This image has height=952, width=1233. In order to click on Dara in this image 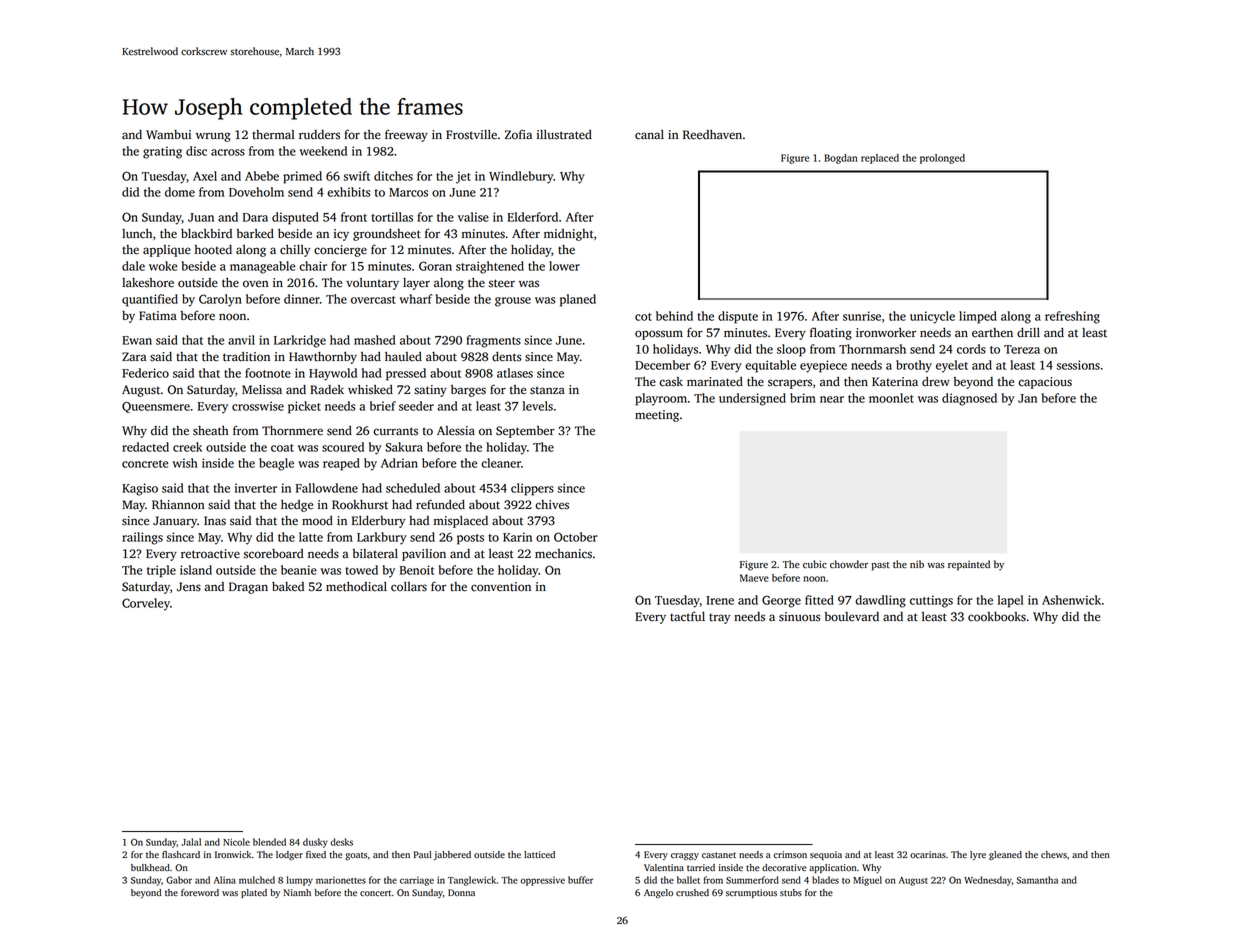, I will do `click(255, 217)`.
